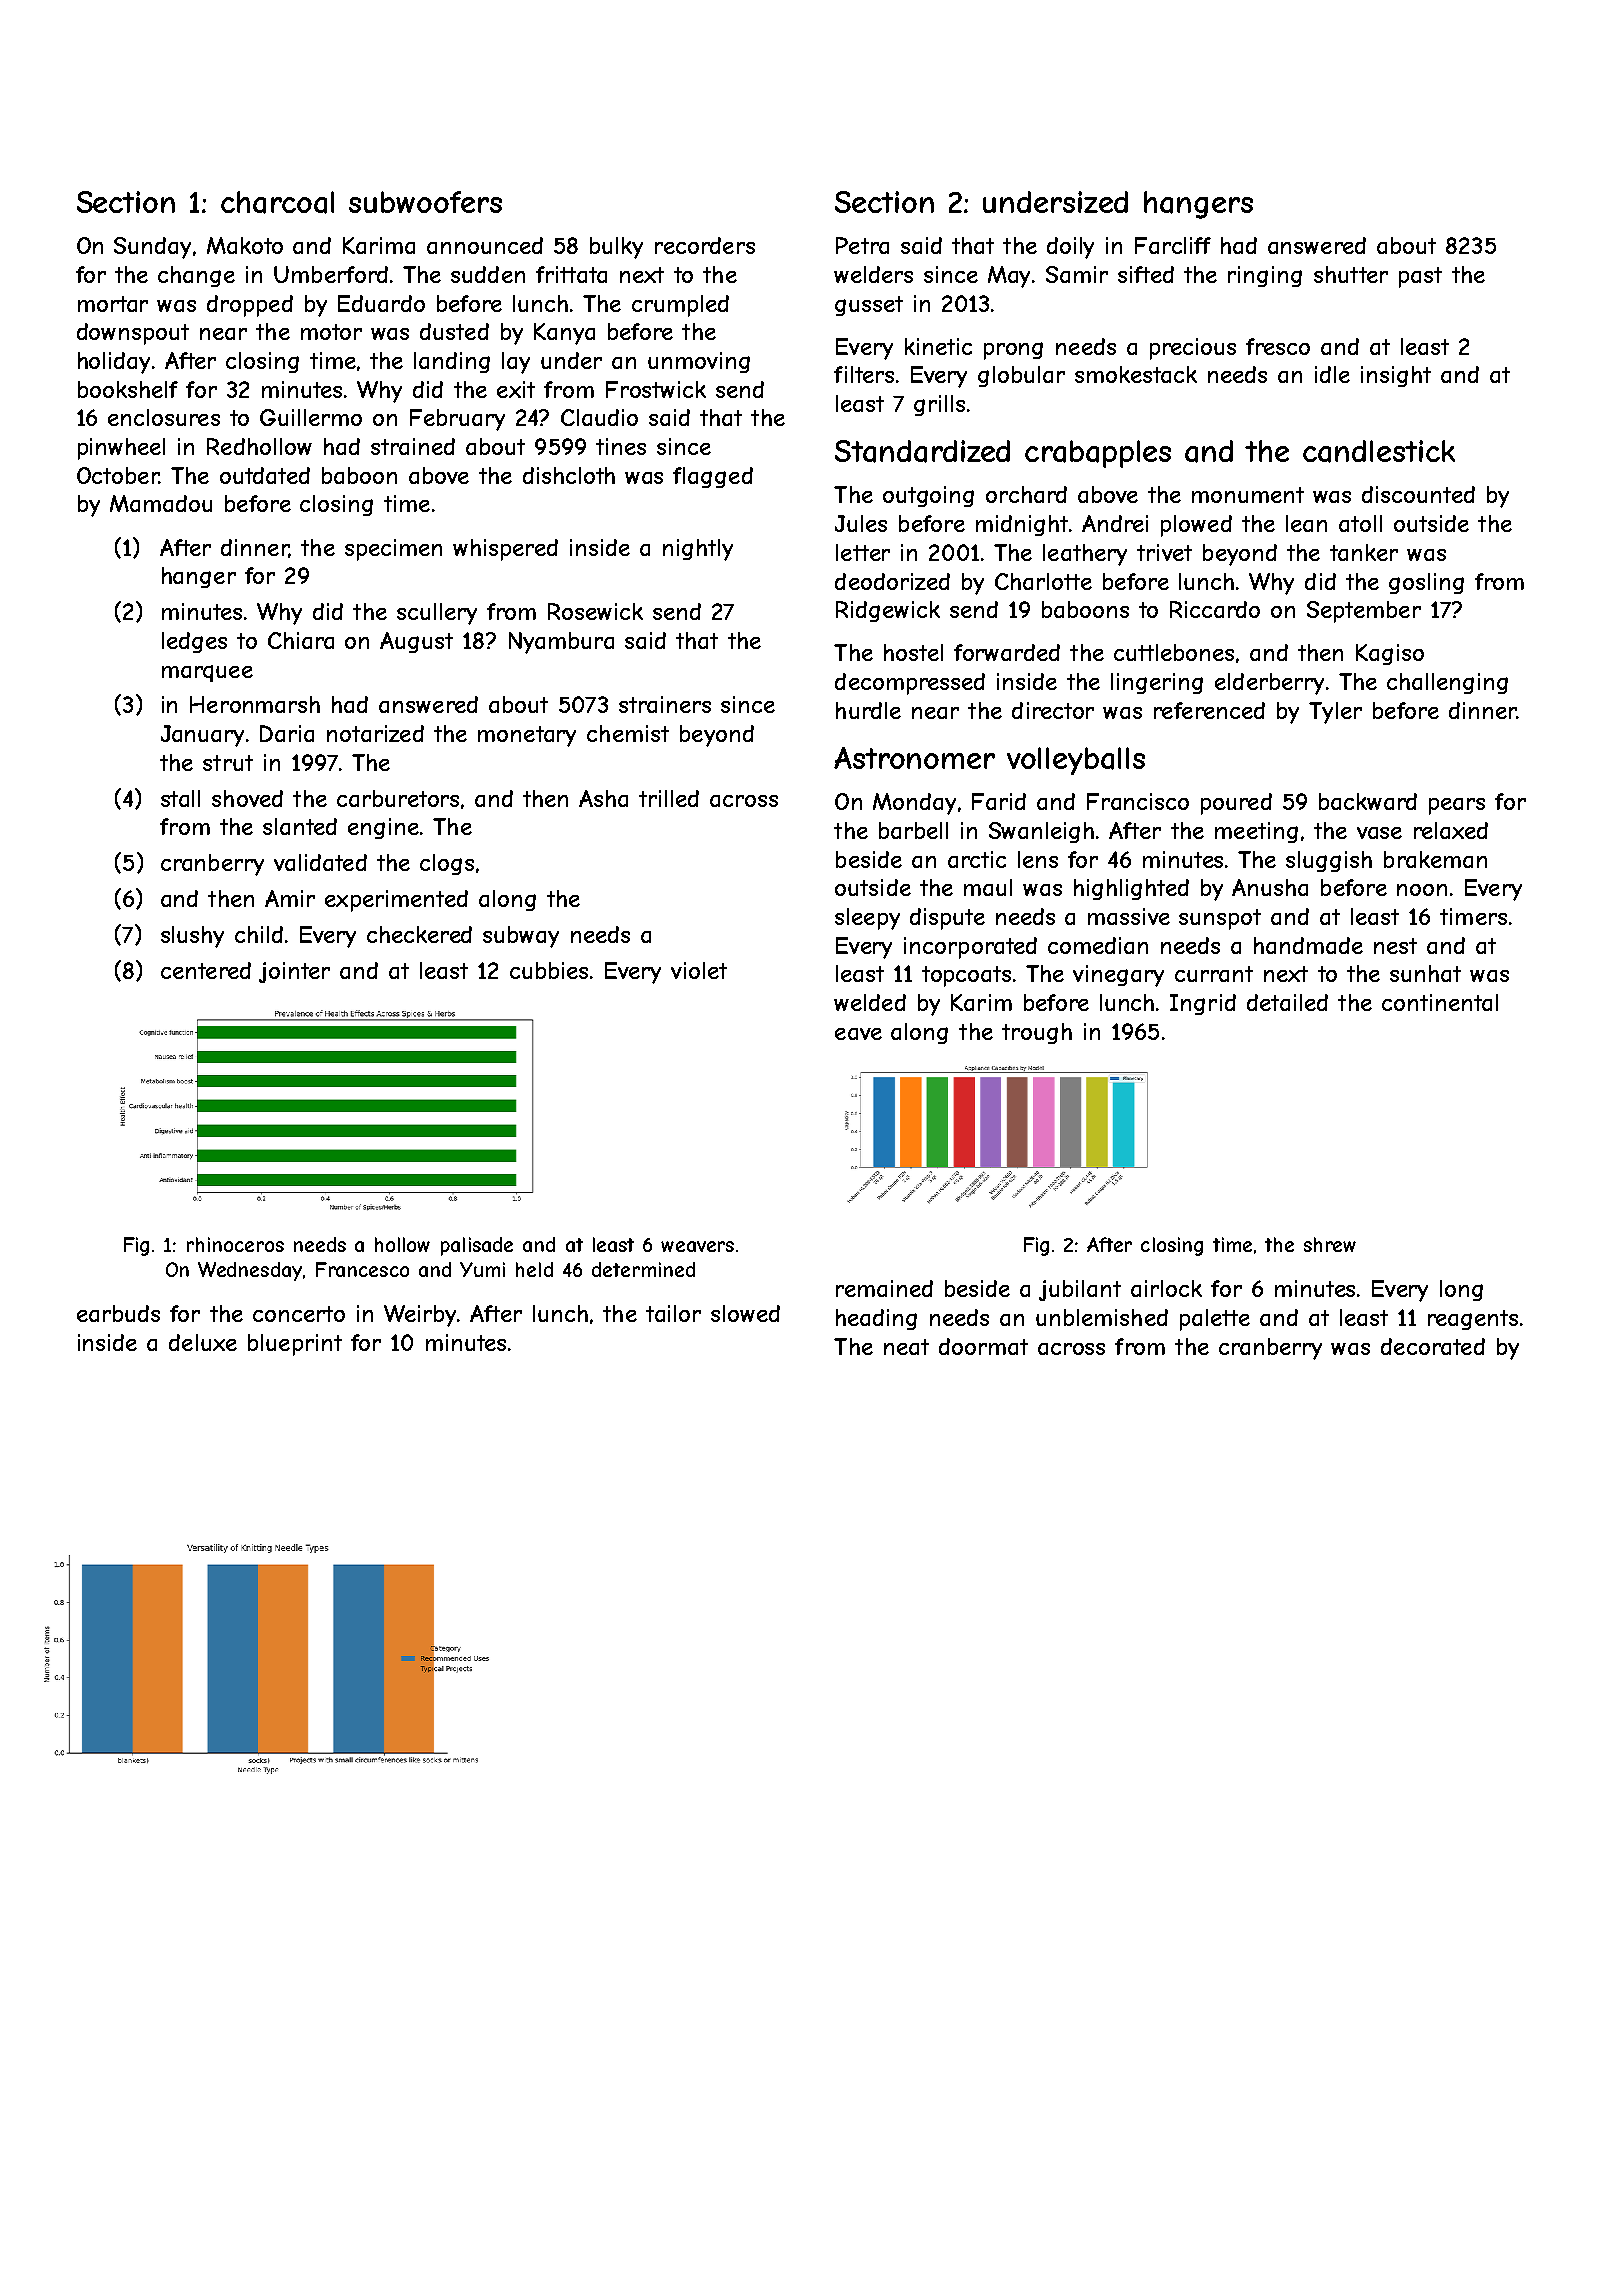 Image resolution: width=1620 pixels, height=2292 pixels. Describe the element at coordinates (277, 202) in the page. I see `charcoal` at that location.
